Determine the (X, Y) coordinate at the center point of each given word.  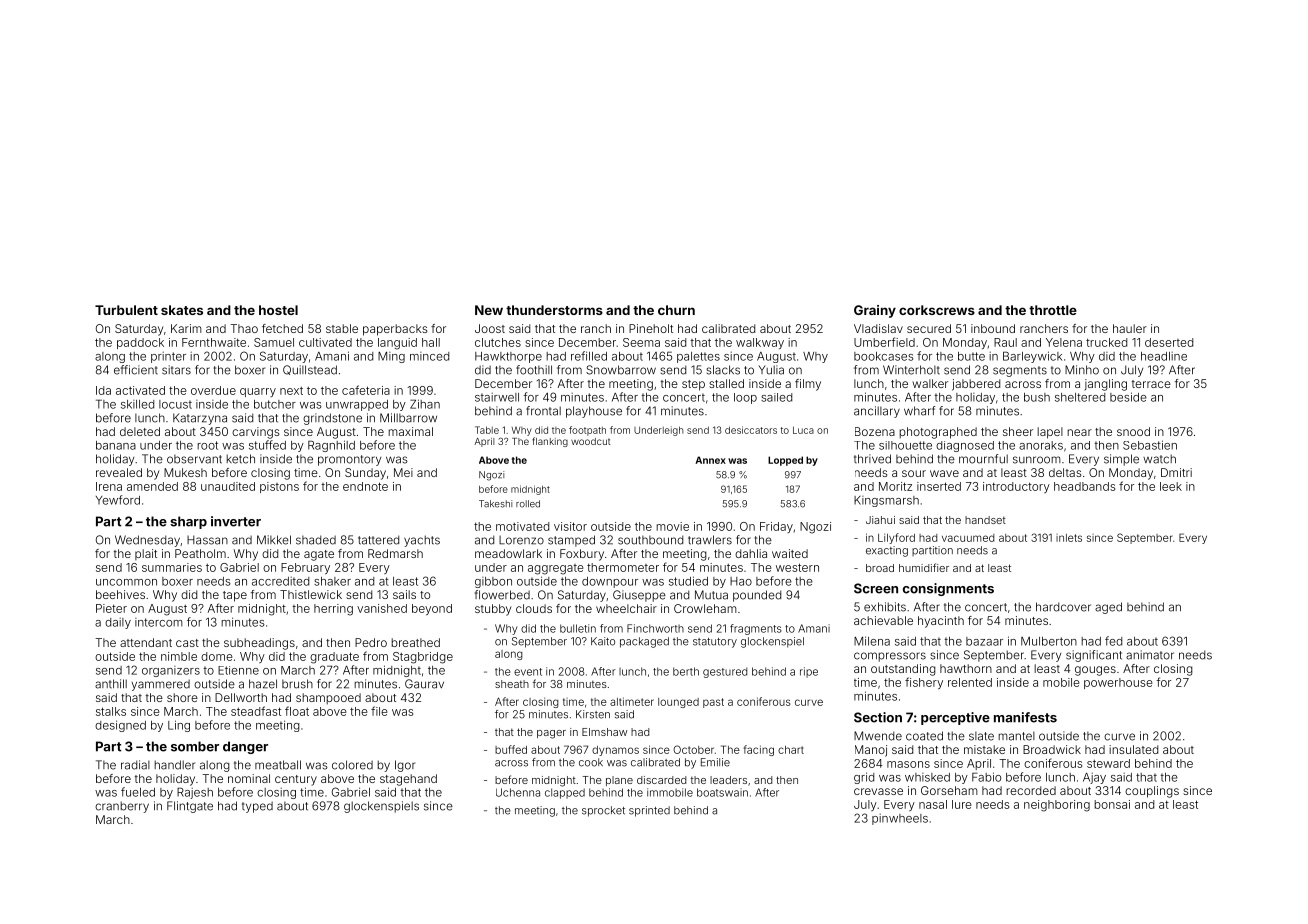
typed (257, 807)
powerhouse (1118, 683)
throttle (1053, 310)
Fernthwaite (214, 342)
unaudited (228, 486)
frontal (543, 411)
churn (676, 310)
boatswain (722, 792)
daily (118, 623)
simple (1121, 460)
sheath (512, 684)
